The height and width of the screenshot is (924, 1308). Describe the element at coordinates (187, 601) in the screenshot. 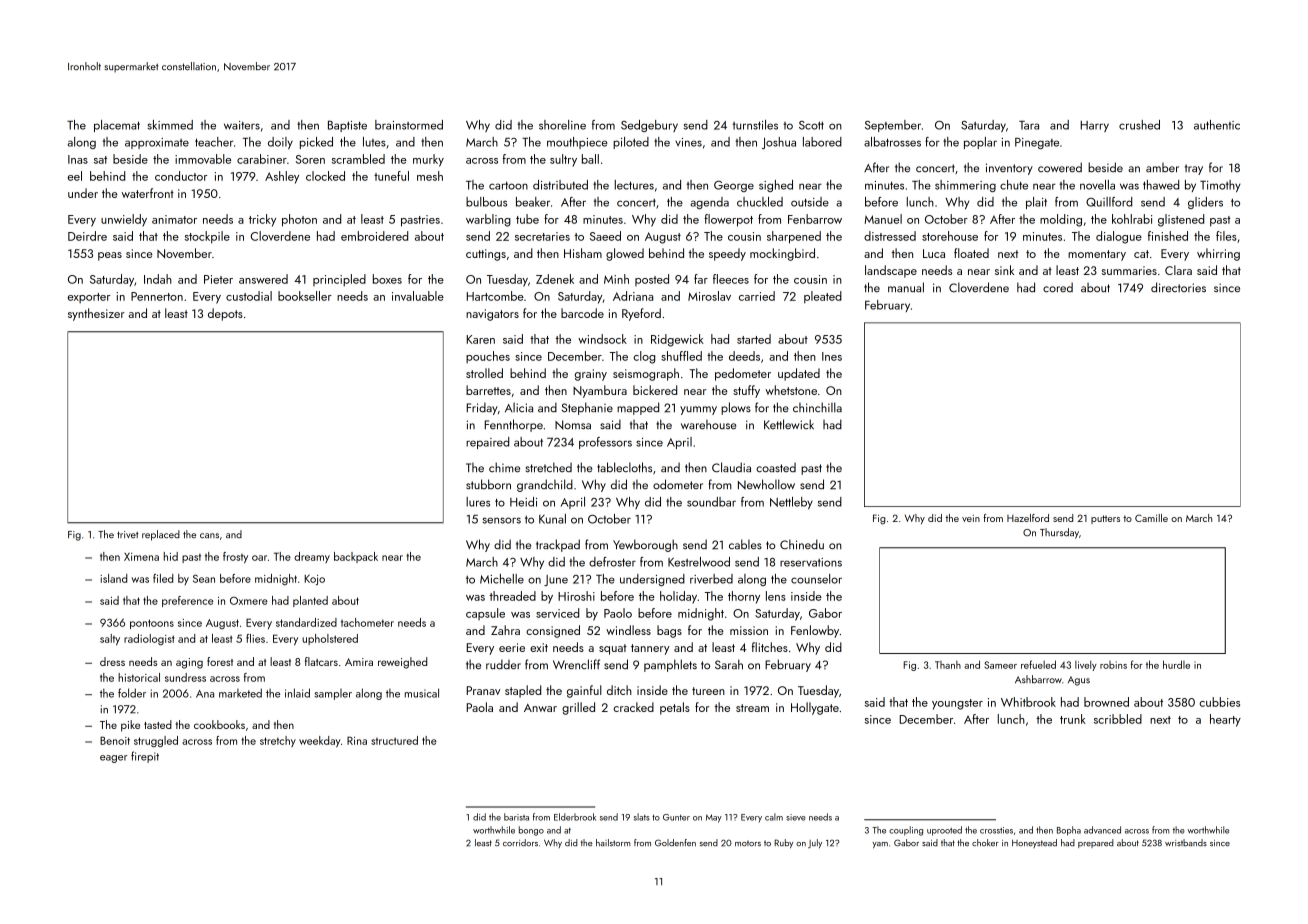

I see `preference` at that location.
